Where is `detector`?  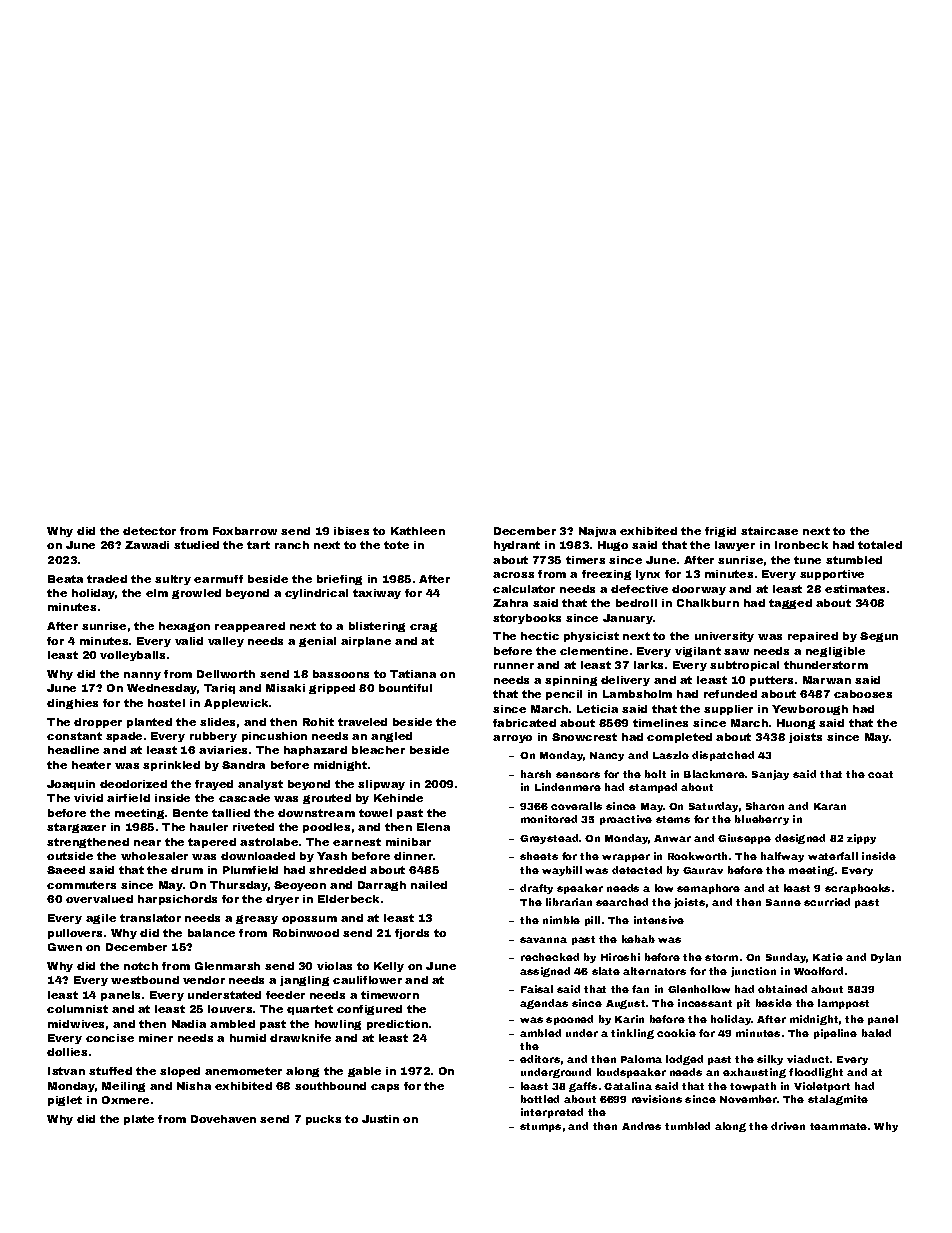
detector is located at coordinates (149, 531).
